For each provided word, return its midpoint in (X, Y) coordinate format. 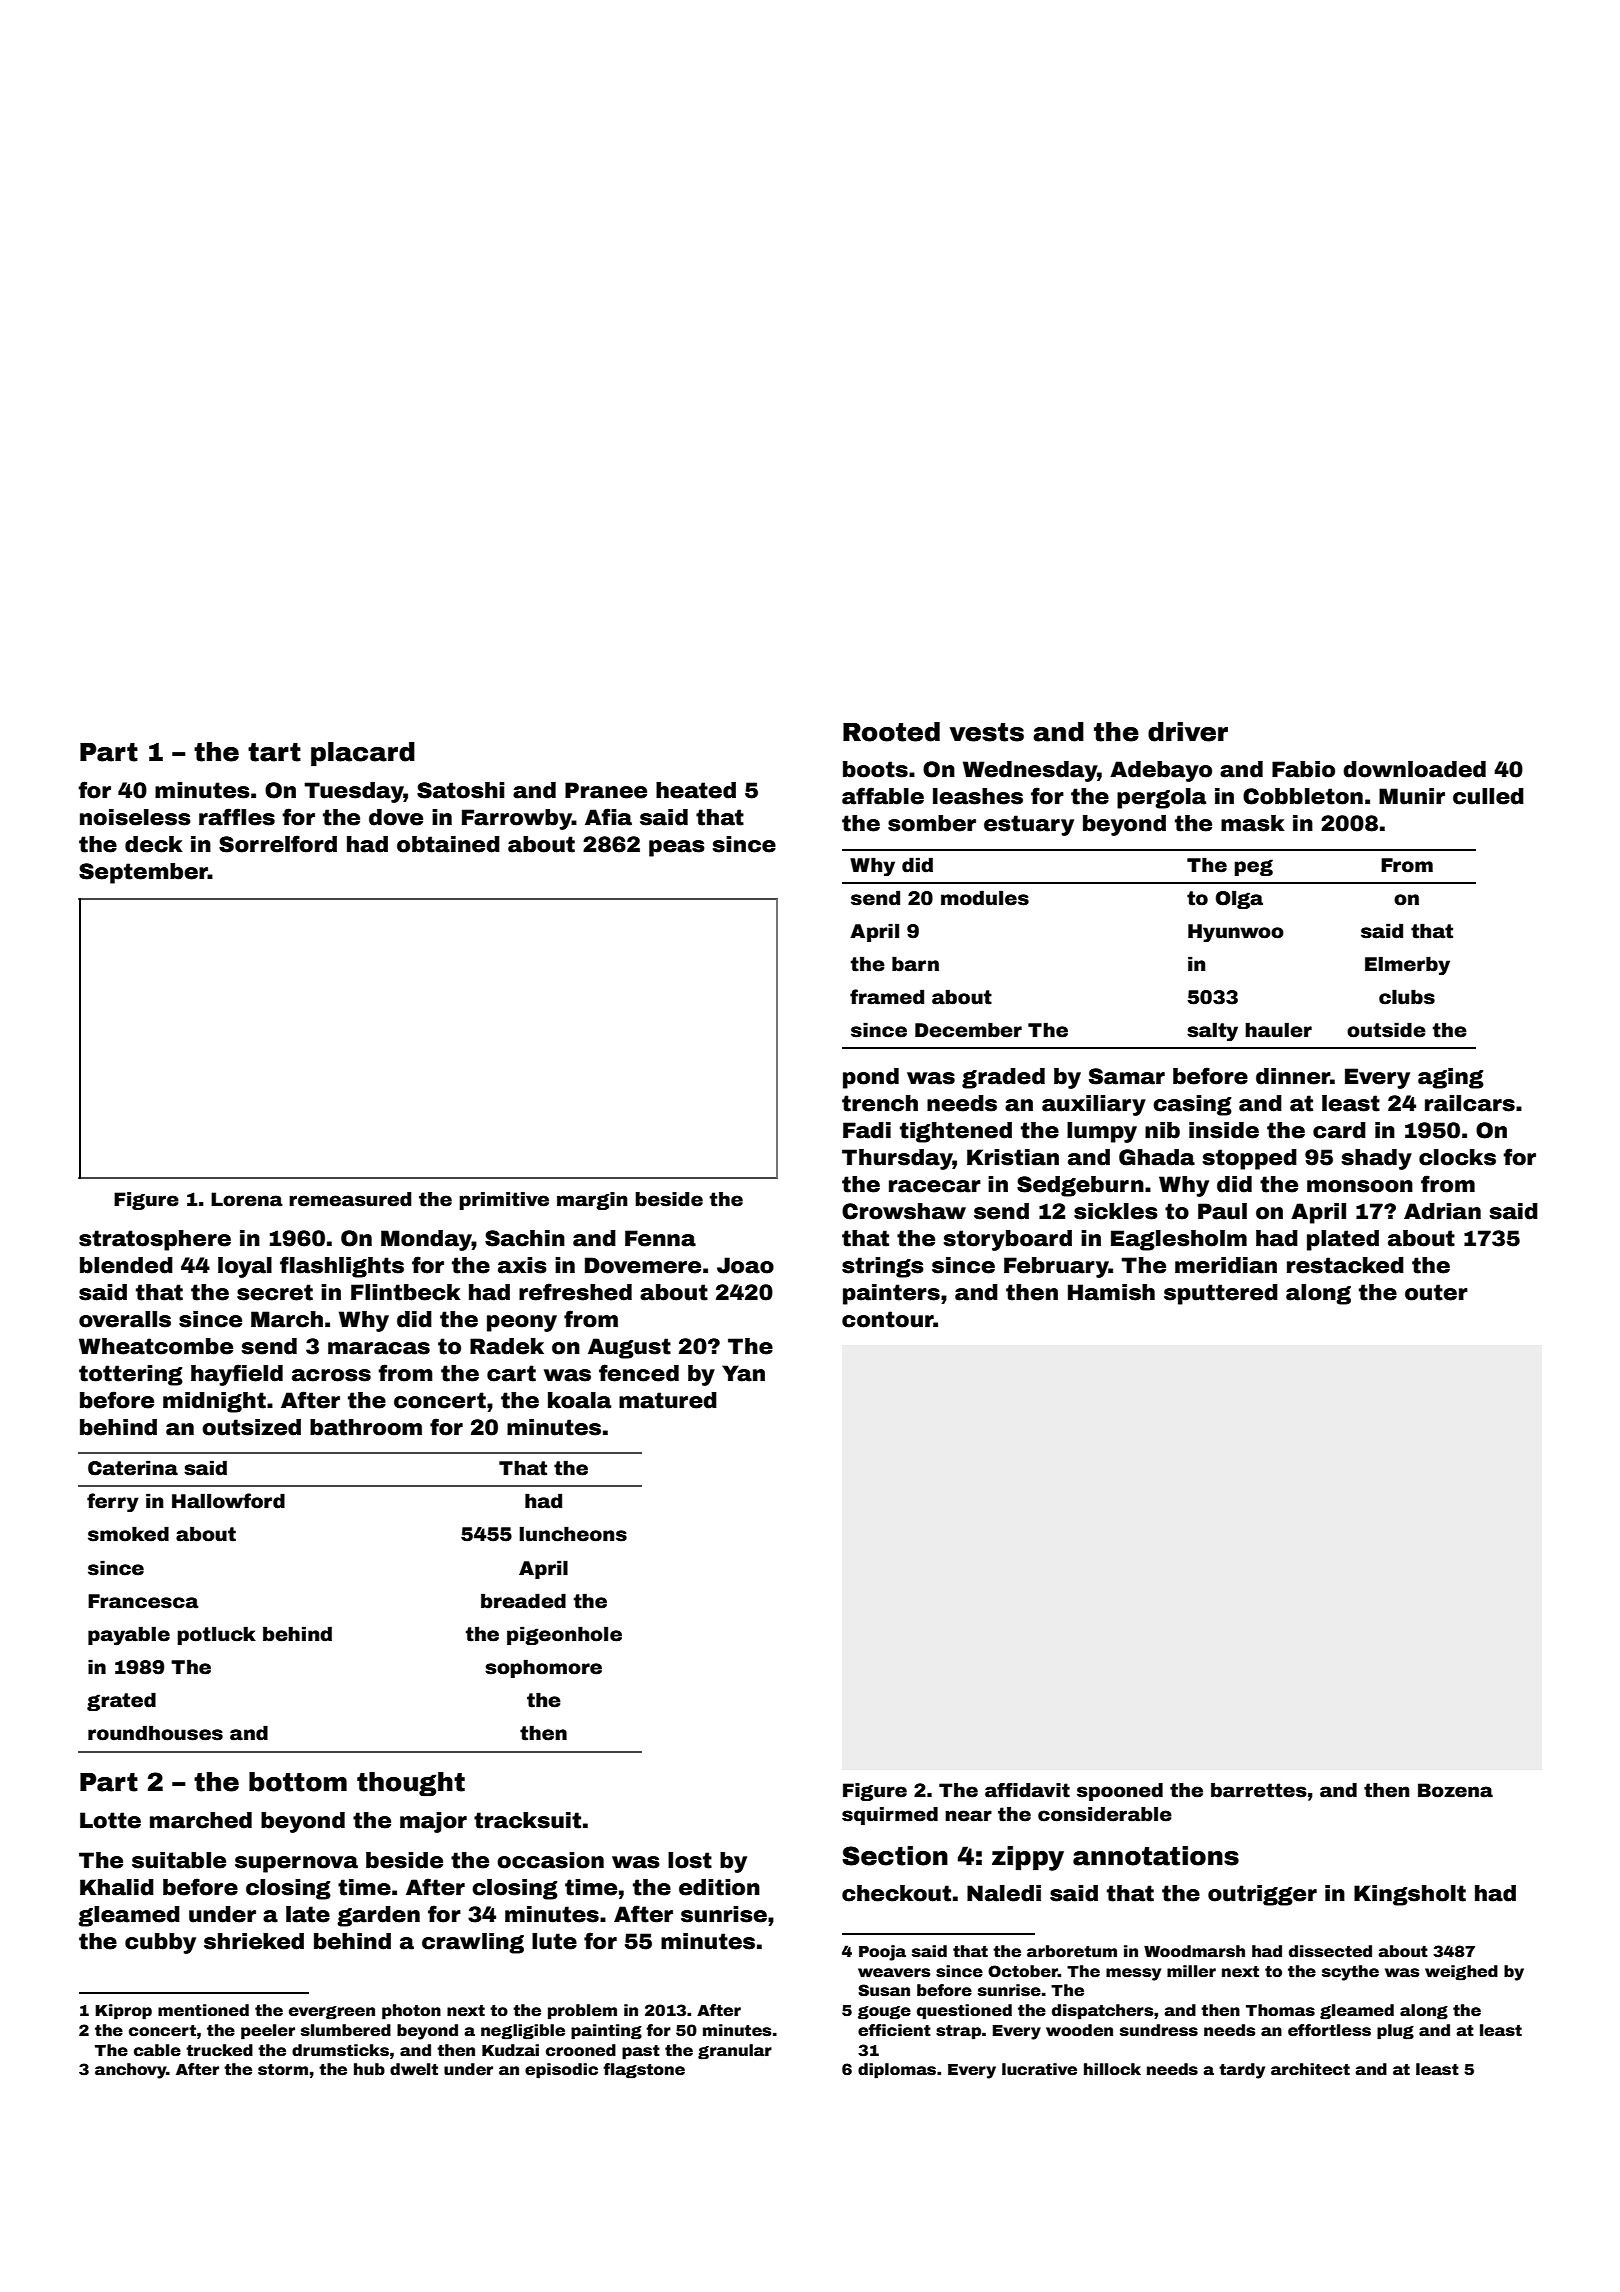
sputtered (1221, 1294)
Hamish (1111, 1292)
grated (121, 1701)
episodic (561, 2071)
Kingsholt (1410, 1895)
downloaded (1414, 769)
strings (883, 1267)
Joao (745, 1265)
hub (369, 2069)
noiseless (135, 817)
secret (275, 1292)
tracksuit (527, 1820)
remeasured (350, 1199)
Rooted (891, 732)
